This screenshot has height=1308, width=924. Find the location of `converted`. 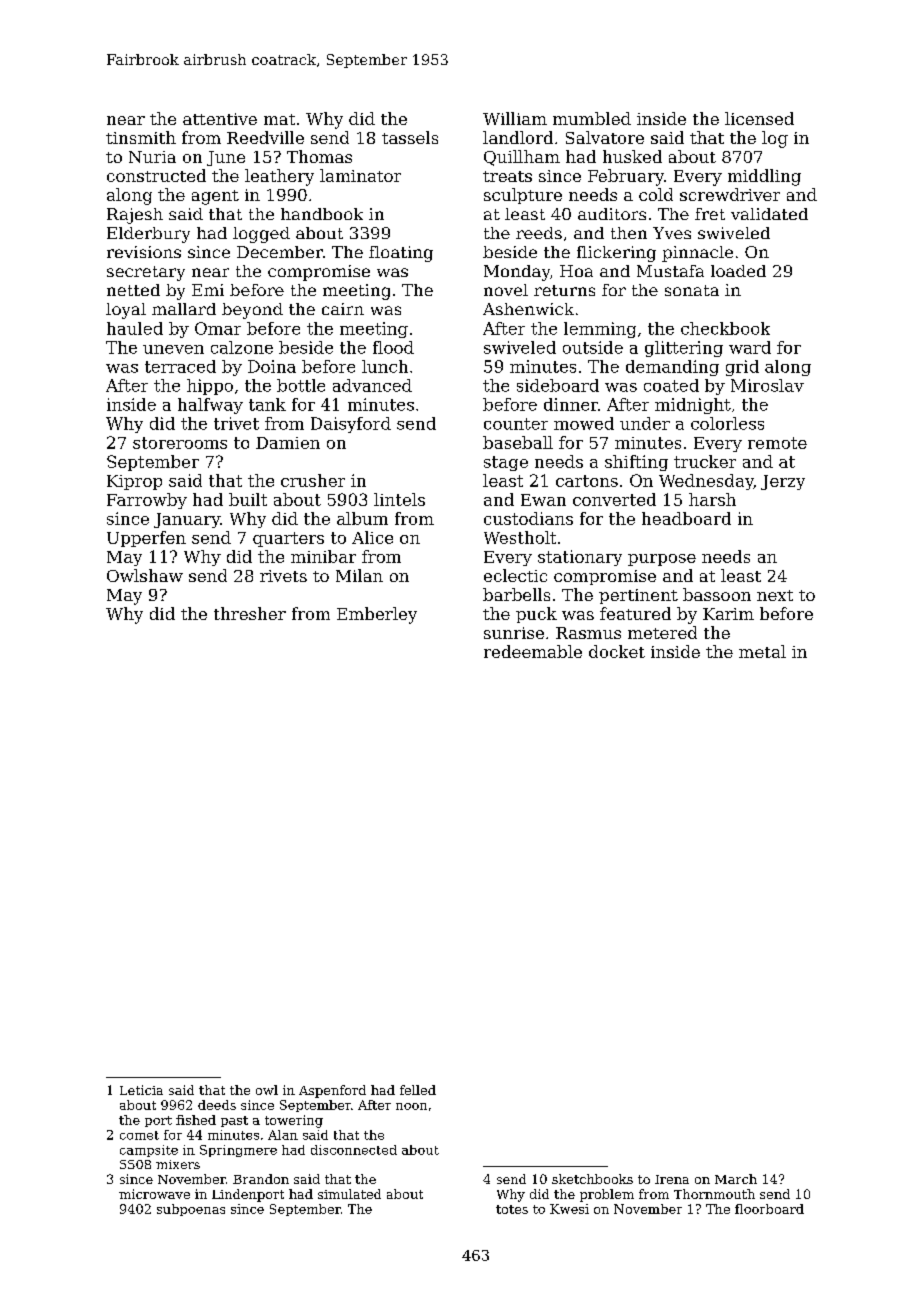

converted is located at coordinates (614, 499).
